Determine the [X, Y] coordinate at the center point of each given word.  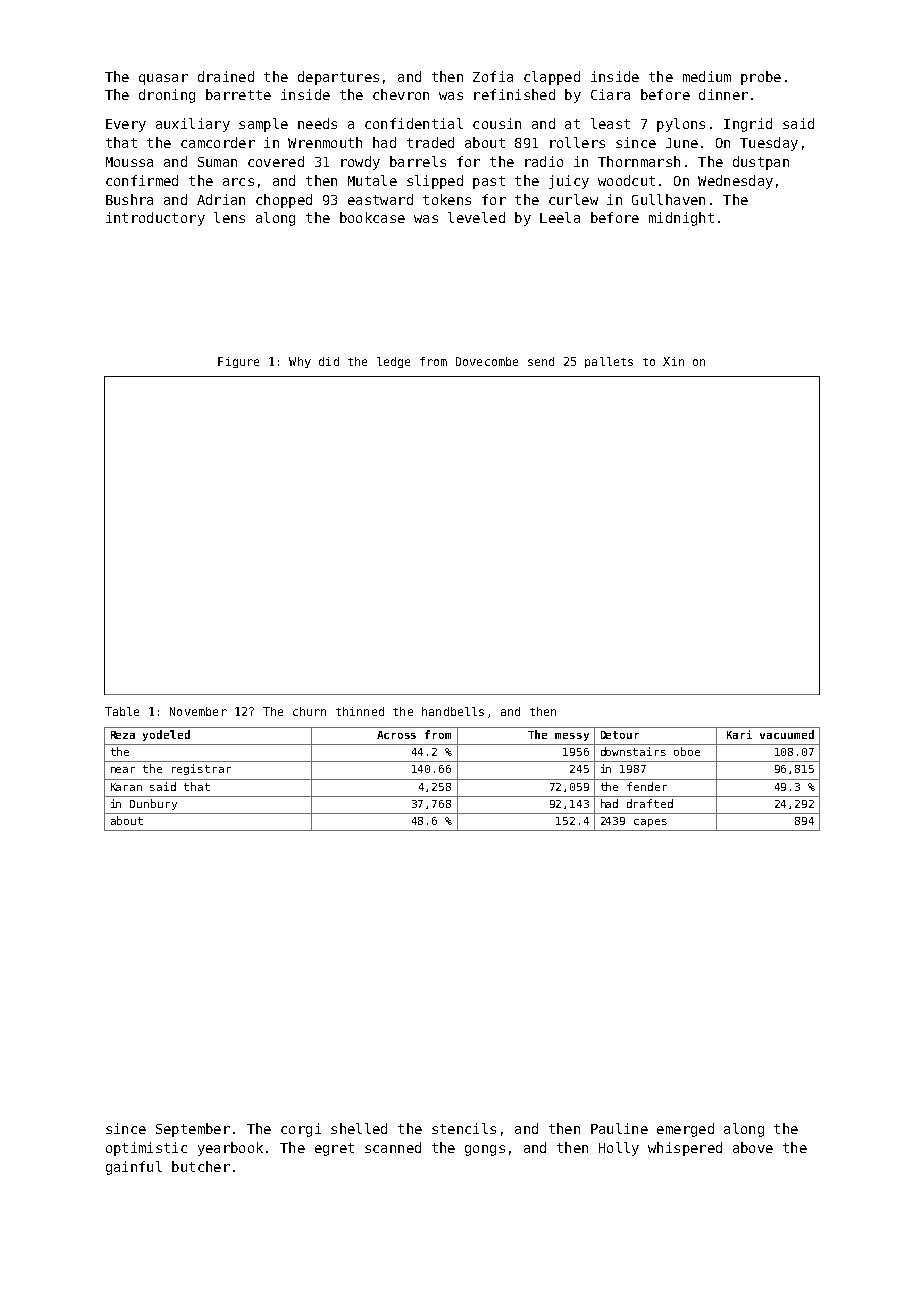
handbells [453, 711]
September [193, 1130]
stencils [464, 1128]
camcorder [218, 142]
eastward [380, 199]
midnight [681, 219]
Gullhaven [668, 199]
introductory [155, 219]
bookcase [372, 217]
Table [122, 711]
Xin [673, 361]
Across [396, 735]
